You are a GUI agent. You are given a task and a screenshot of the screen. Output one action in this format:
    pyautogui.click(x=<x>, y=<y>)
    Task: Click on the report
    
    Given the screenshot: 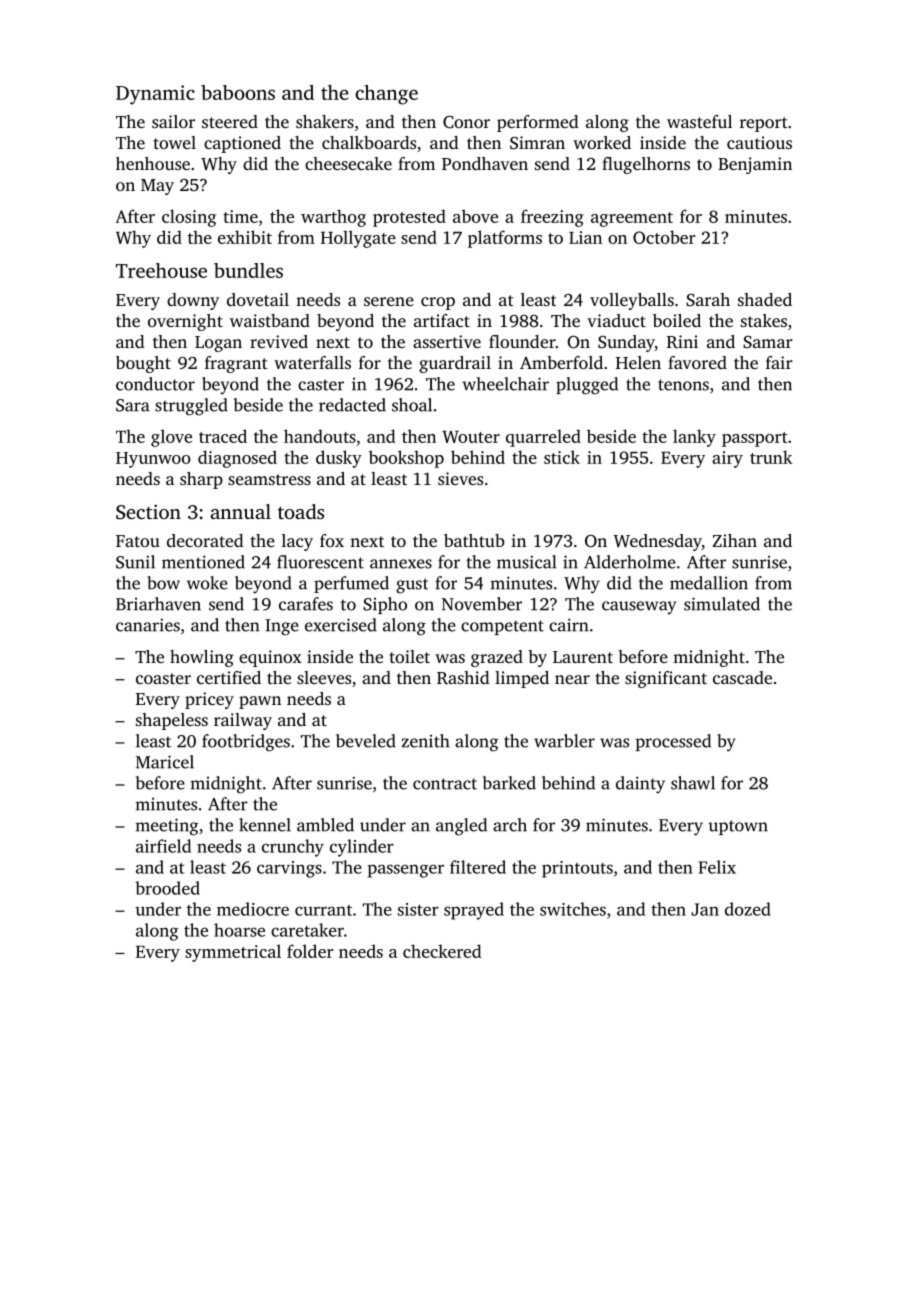 What is the action you would take?
    pyautogui.click(x=764, y=124)
